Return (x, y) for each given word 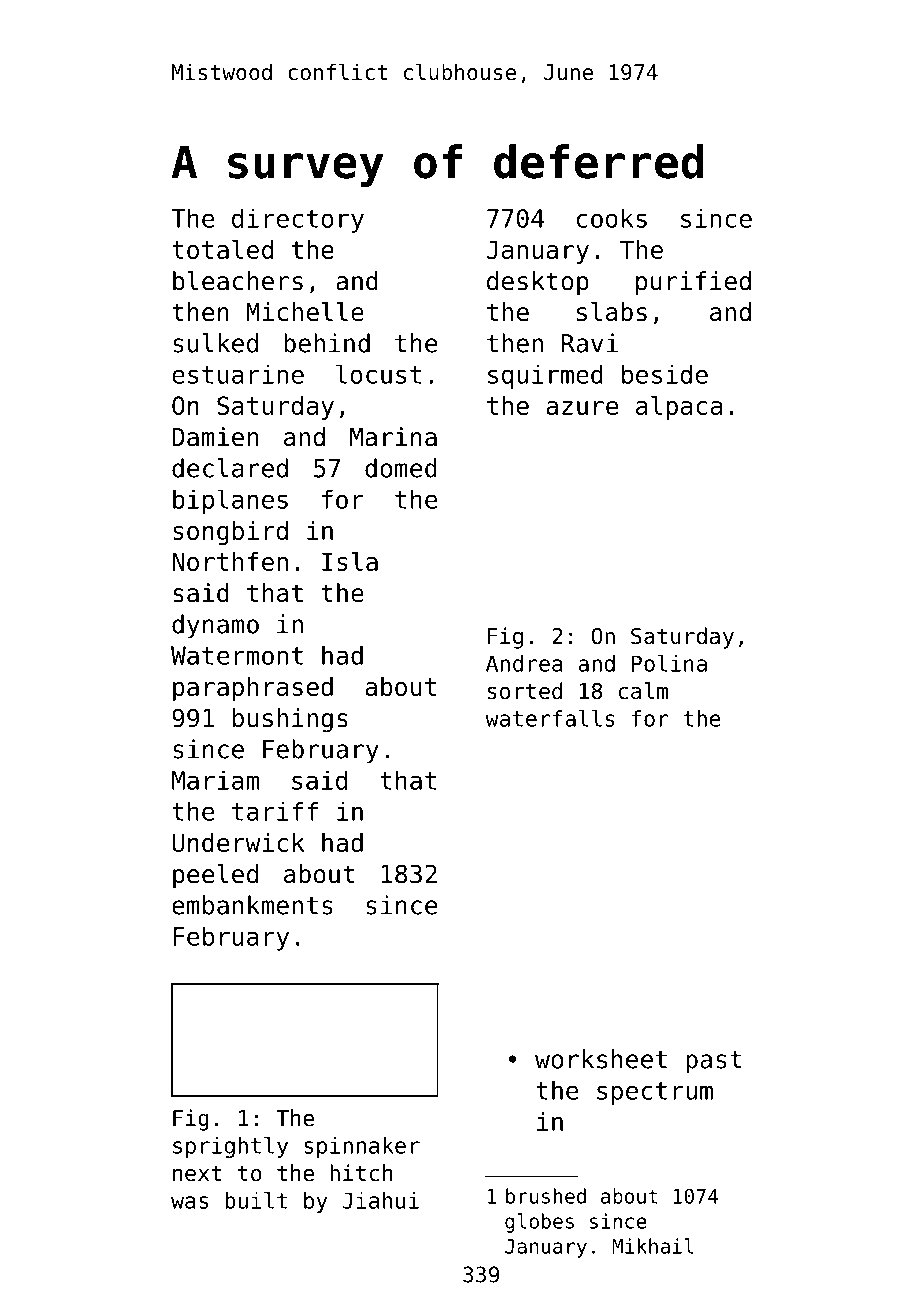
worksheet (601, 1059)
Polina (669, 663)
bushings (290, 720)
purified (693, 283)
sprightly (230, 1147)
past (714, 1062)
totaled (222, 249)
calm (643, 691)
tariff (275, 811)
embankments (252, 905)
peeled (215, 876)
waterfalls (550, 718)
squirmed (545, 376)
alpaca (679, 408)
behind (327, 343)
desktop (538, 283)
